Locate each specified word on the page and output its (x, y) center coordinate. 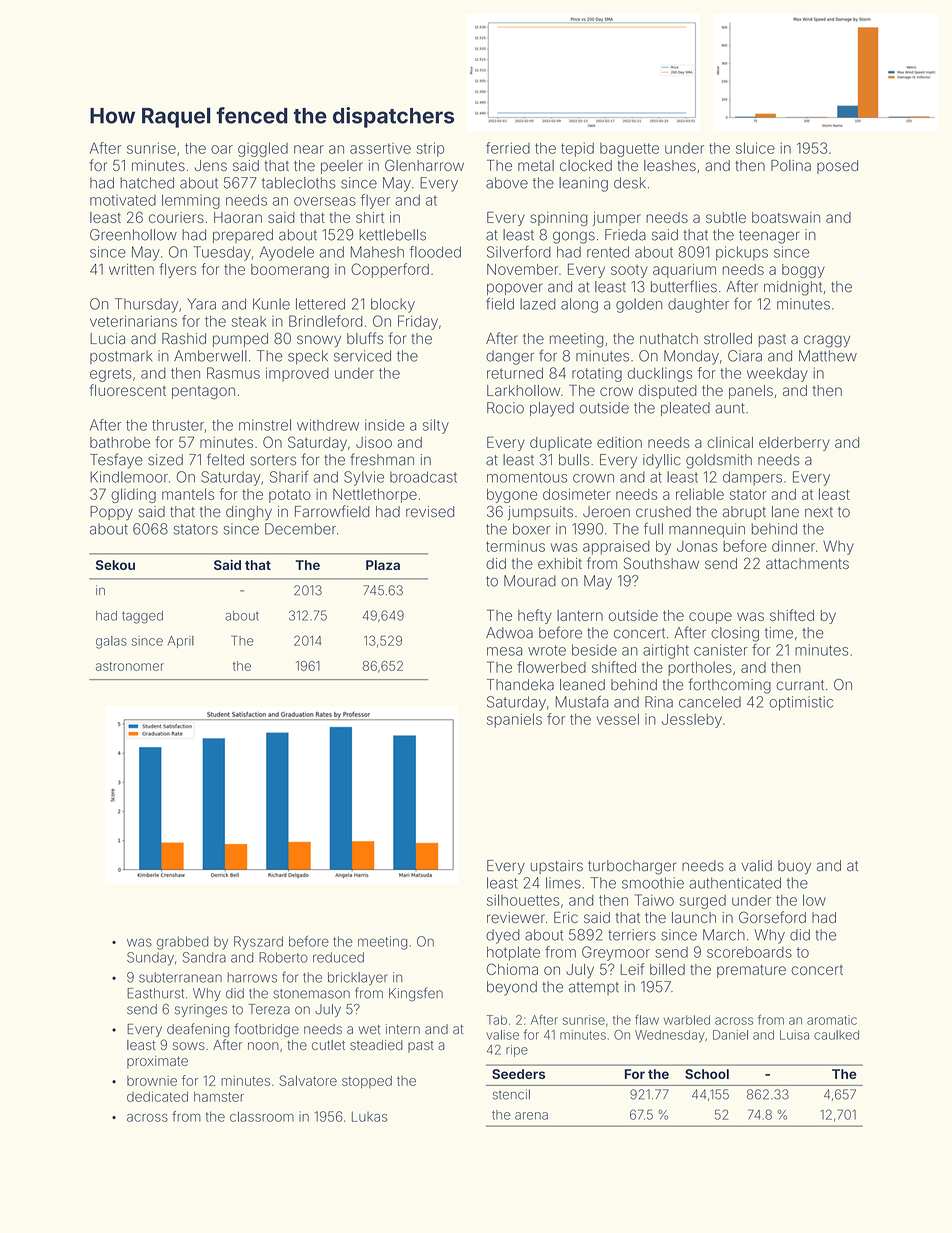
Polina (791, 165)
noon (263, 1046)
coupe (710, 618)
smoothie (653, 883)
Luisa (794, 1035)
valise (502, 1035)
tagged (142, 617)
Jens (211, 165)
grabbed (183, 943)
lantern (580, 615)
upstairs (557, 867)
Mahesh (377, 252)
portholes (700, 668)
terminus (515, 546)
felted (225, 459)
